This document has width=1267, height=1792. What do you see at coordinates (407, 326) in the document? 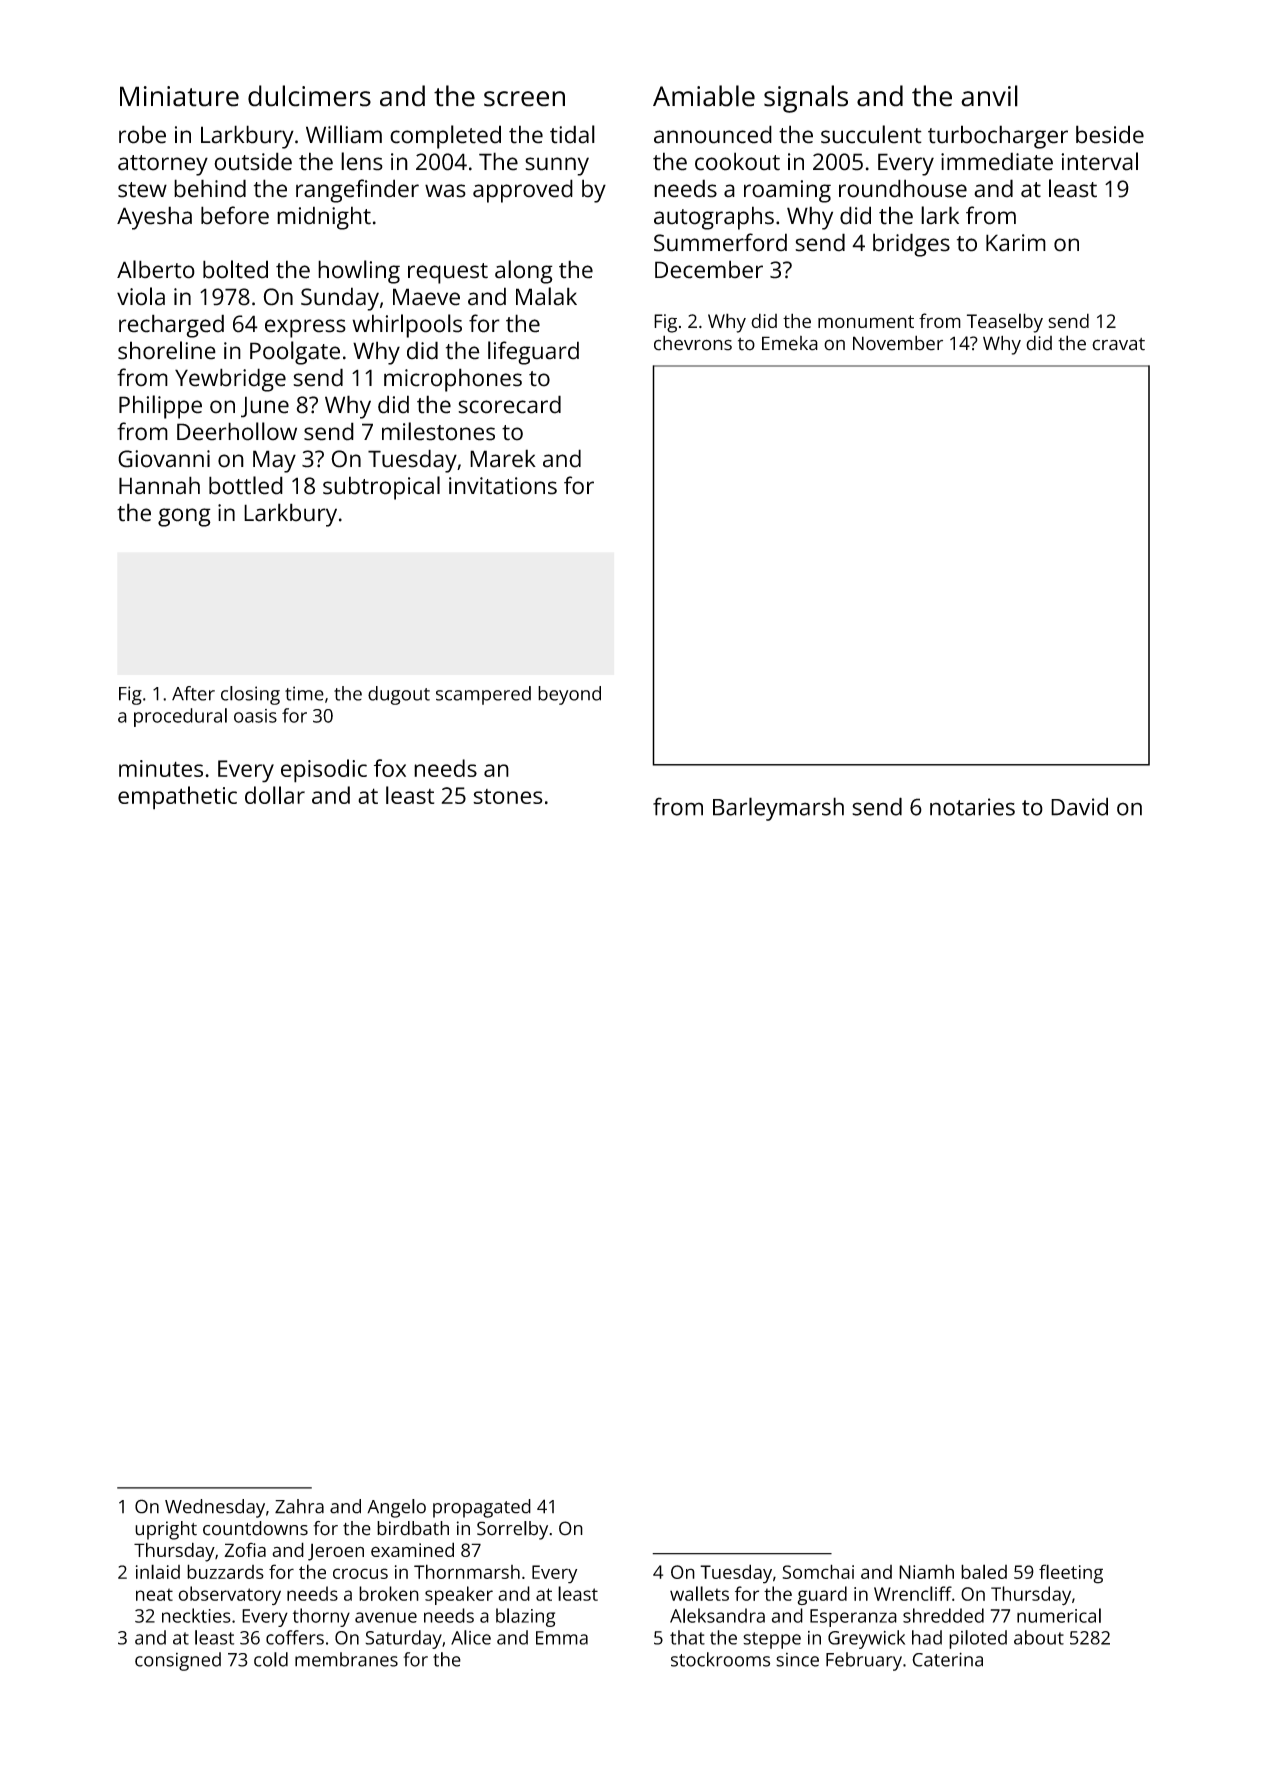
I see `whirlpools` at bounding box center [407, 326].
